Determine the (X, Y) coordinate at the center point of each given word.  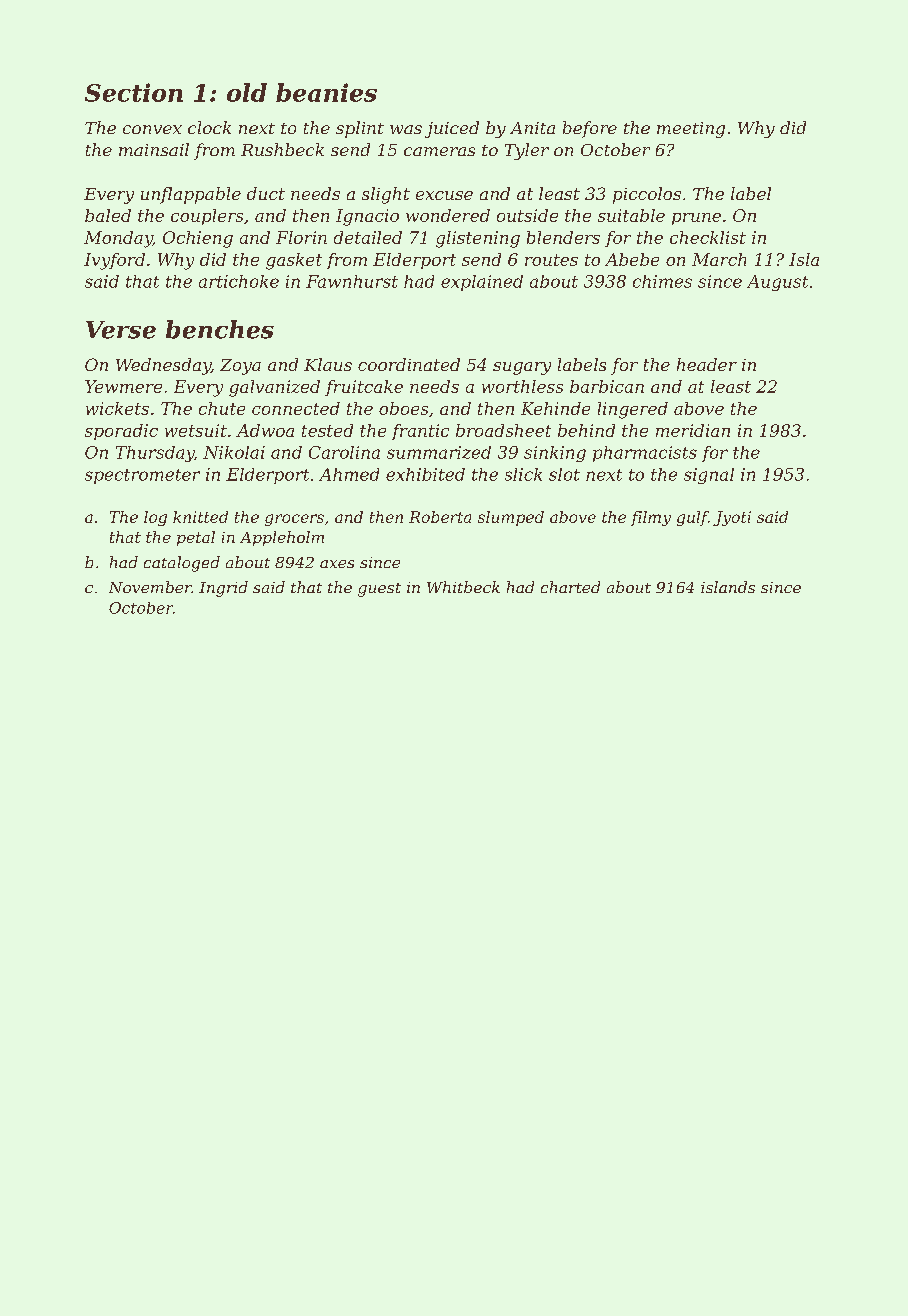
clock (209, 127)
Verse (121, 330)
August (777, 283)
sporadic (121, 432)
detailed (368, 237)
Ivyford (114, 261)
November (150, 587)
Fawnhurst (352, 281)
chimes (662, 281)
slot (564, 474)
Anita (532, 128)
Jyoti (732, 518)
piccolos (647, 195)
